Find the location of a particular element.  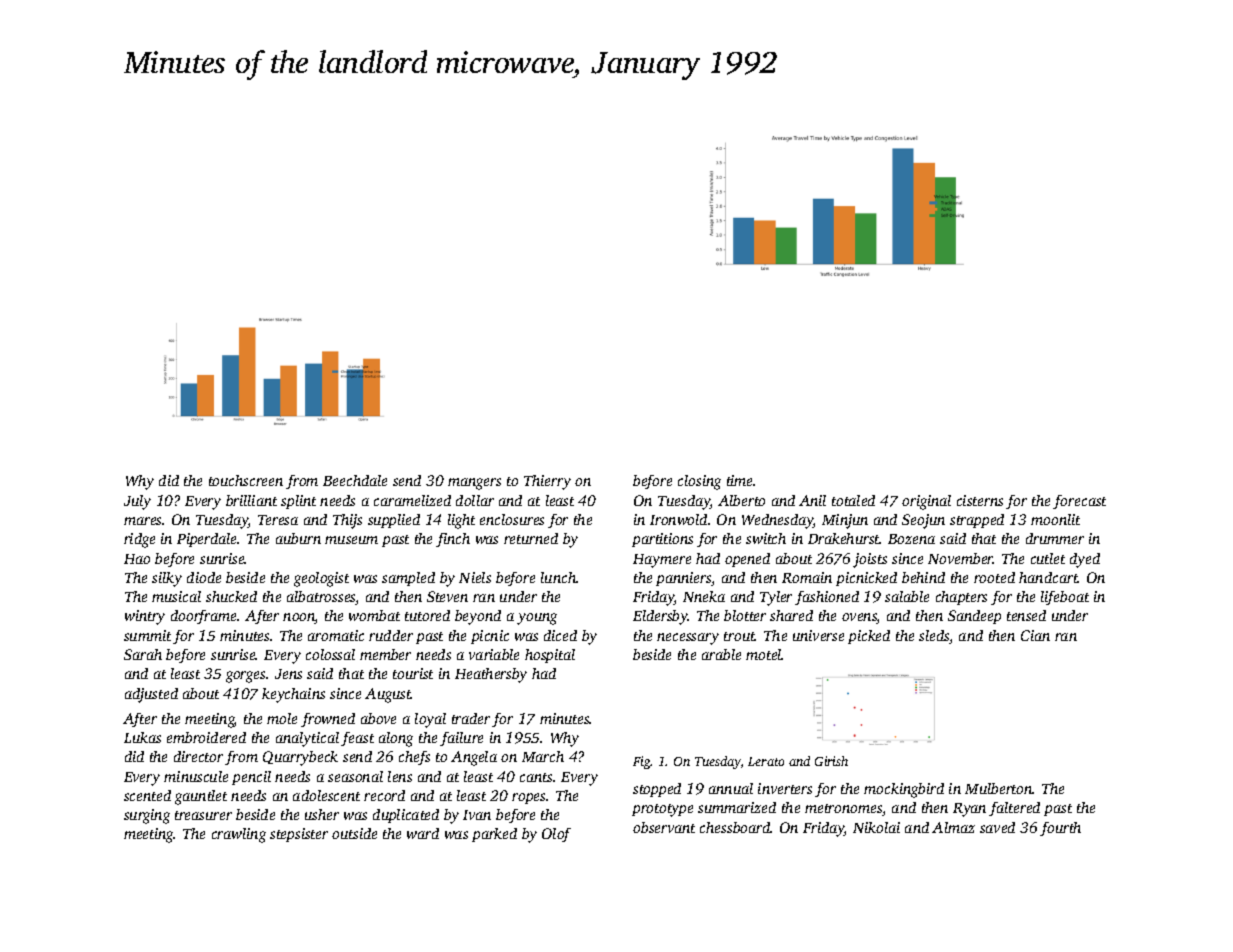

hospital is located at coordinates (550, 656).
